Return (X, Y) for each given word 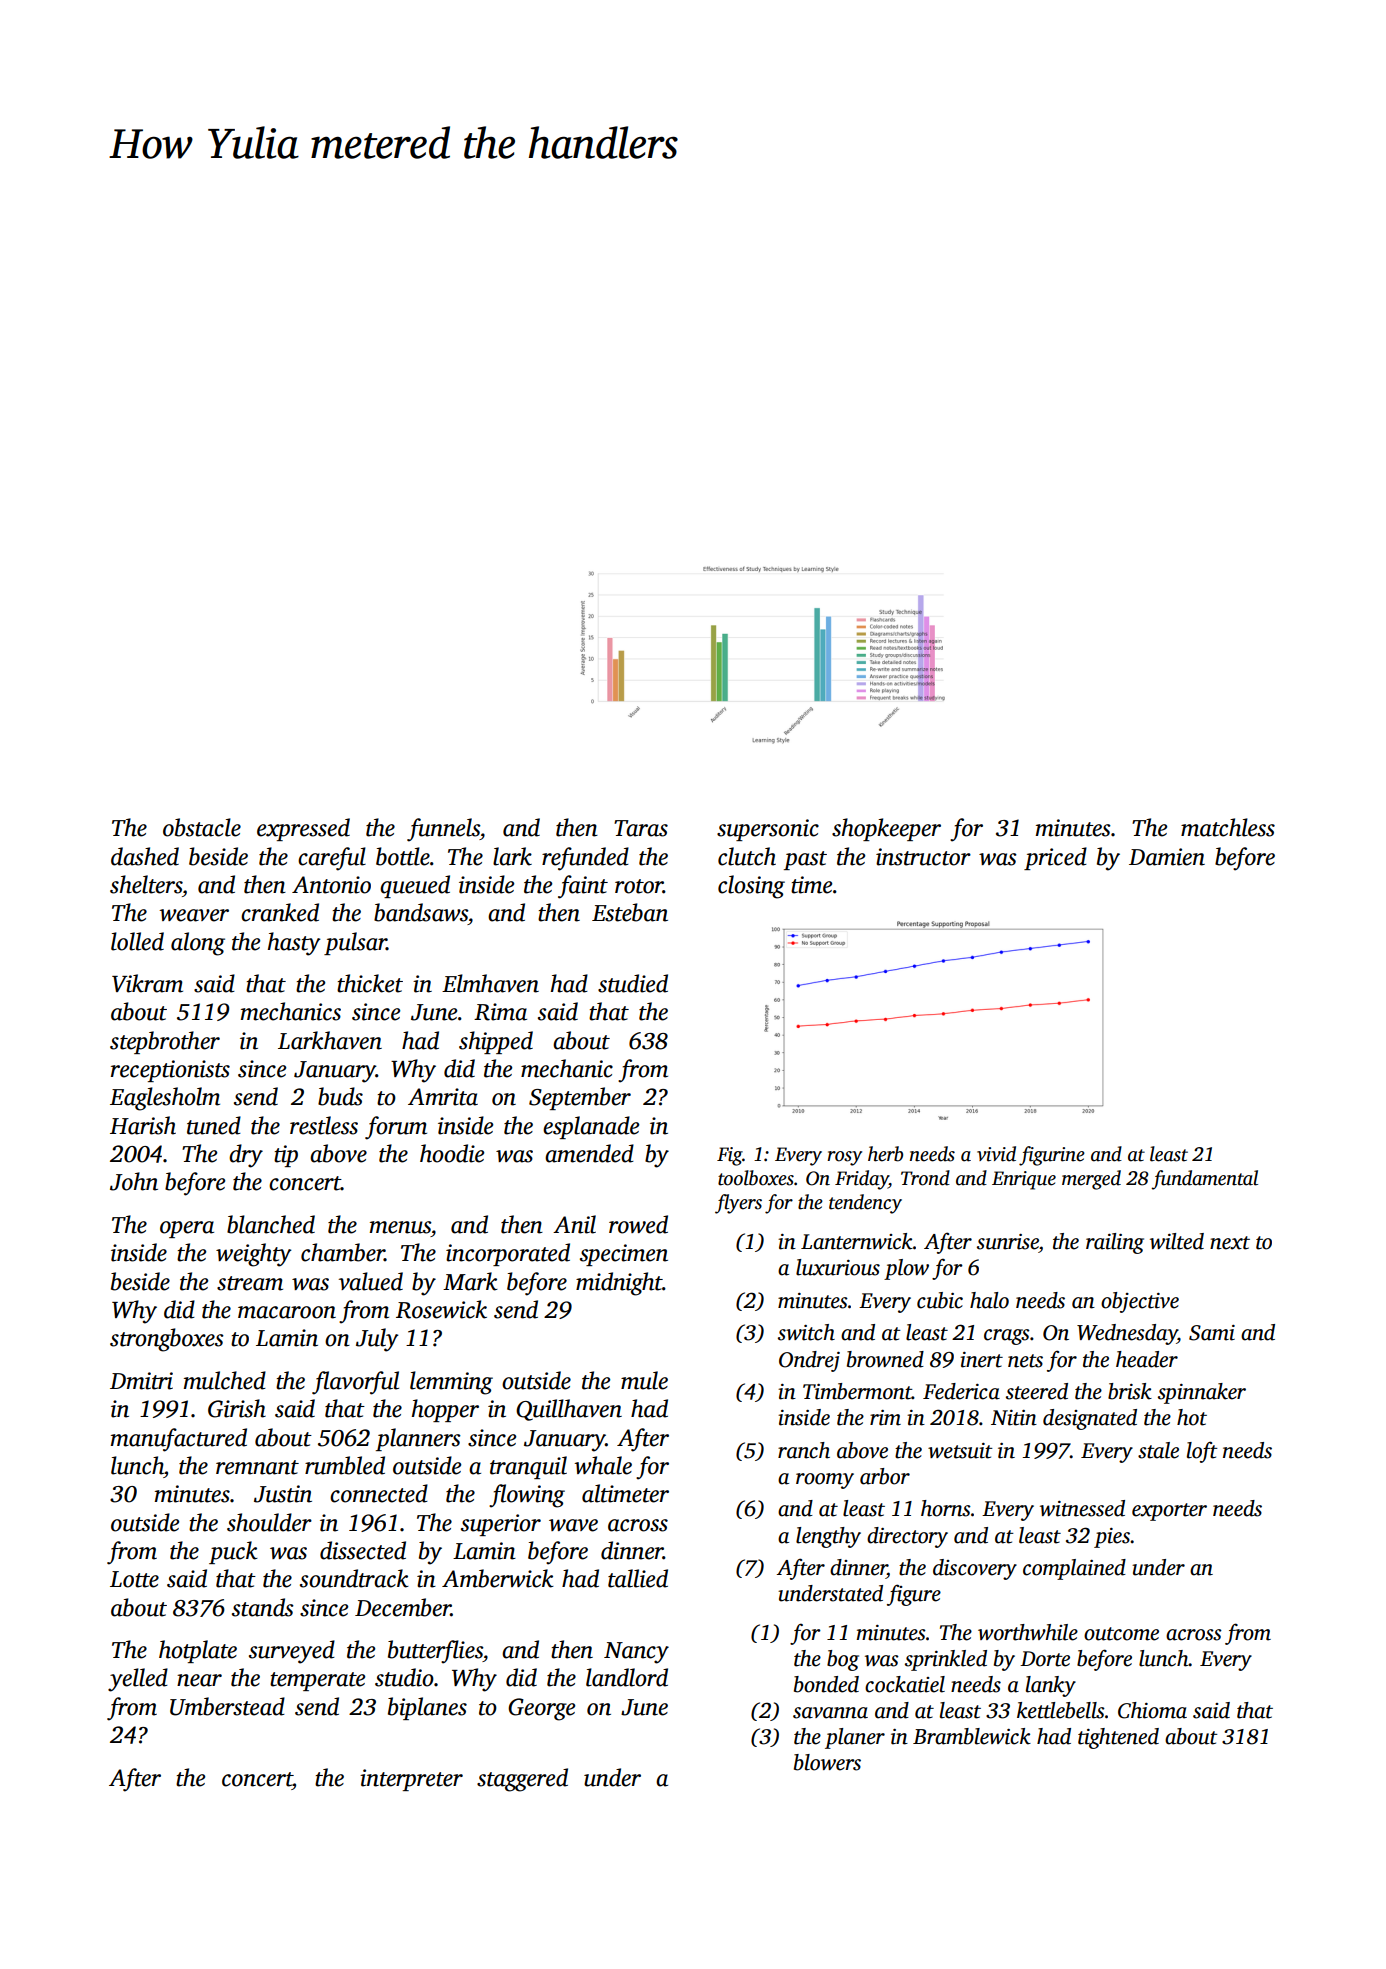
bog (843, 1660)
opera (187, 1229)
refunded (585, 859)
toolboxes (756, 1178)
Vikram (147, 983)
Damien (1167, 857)
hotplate (198, 1651)
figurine (1052, 1156)
